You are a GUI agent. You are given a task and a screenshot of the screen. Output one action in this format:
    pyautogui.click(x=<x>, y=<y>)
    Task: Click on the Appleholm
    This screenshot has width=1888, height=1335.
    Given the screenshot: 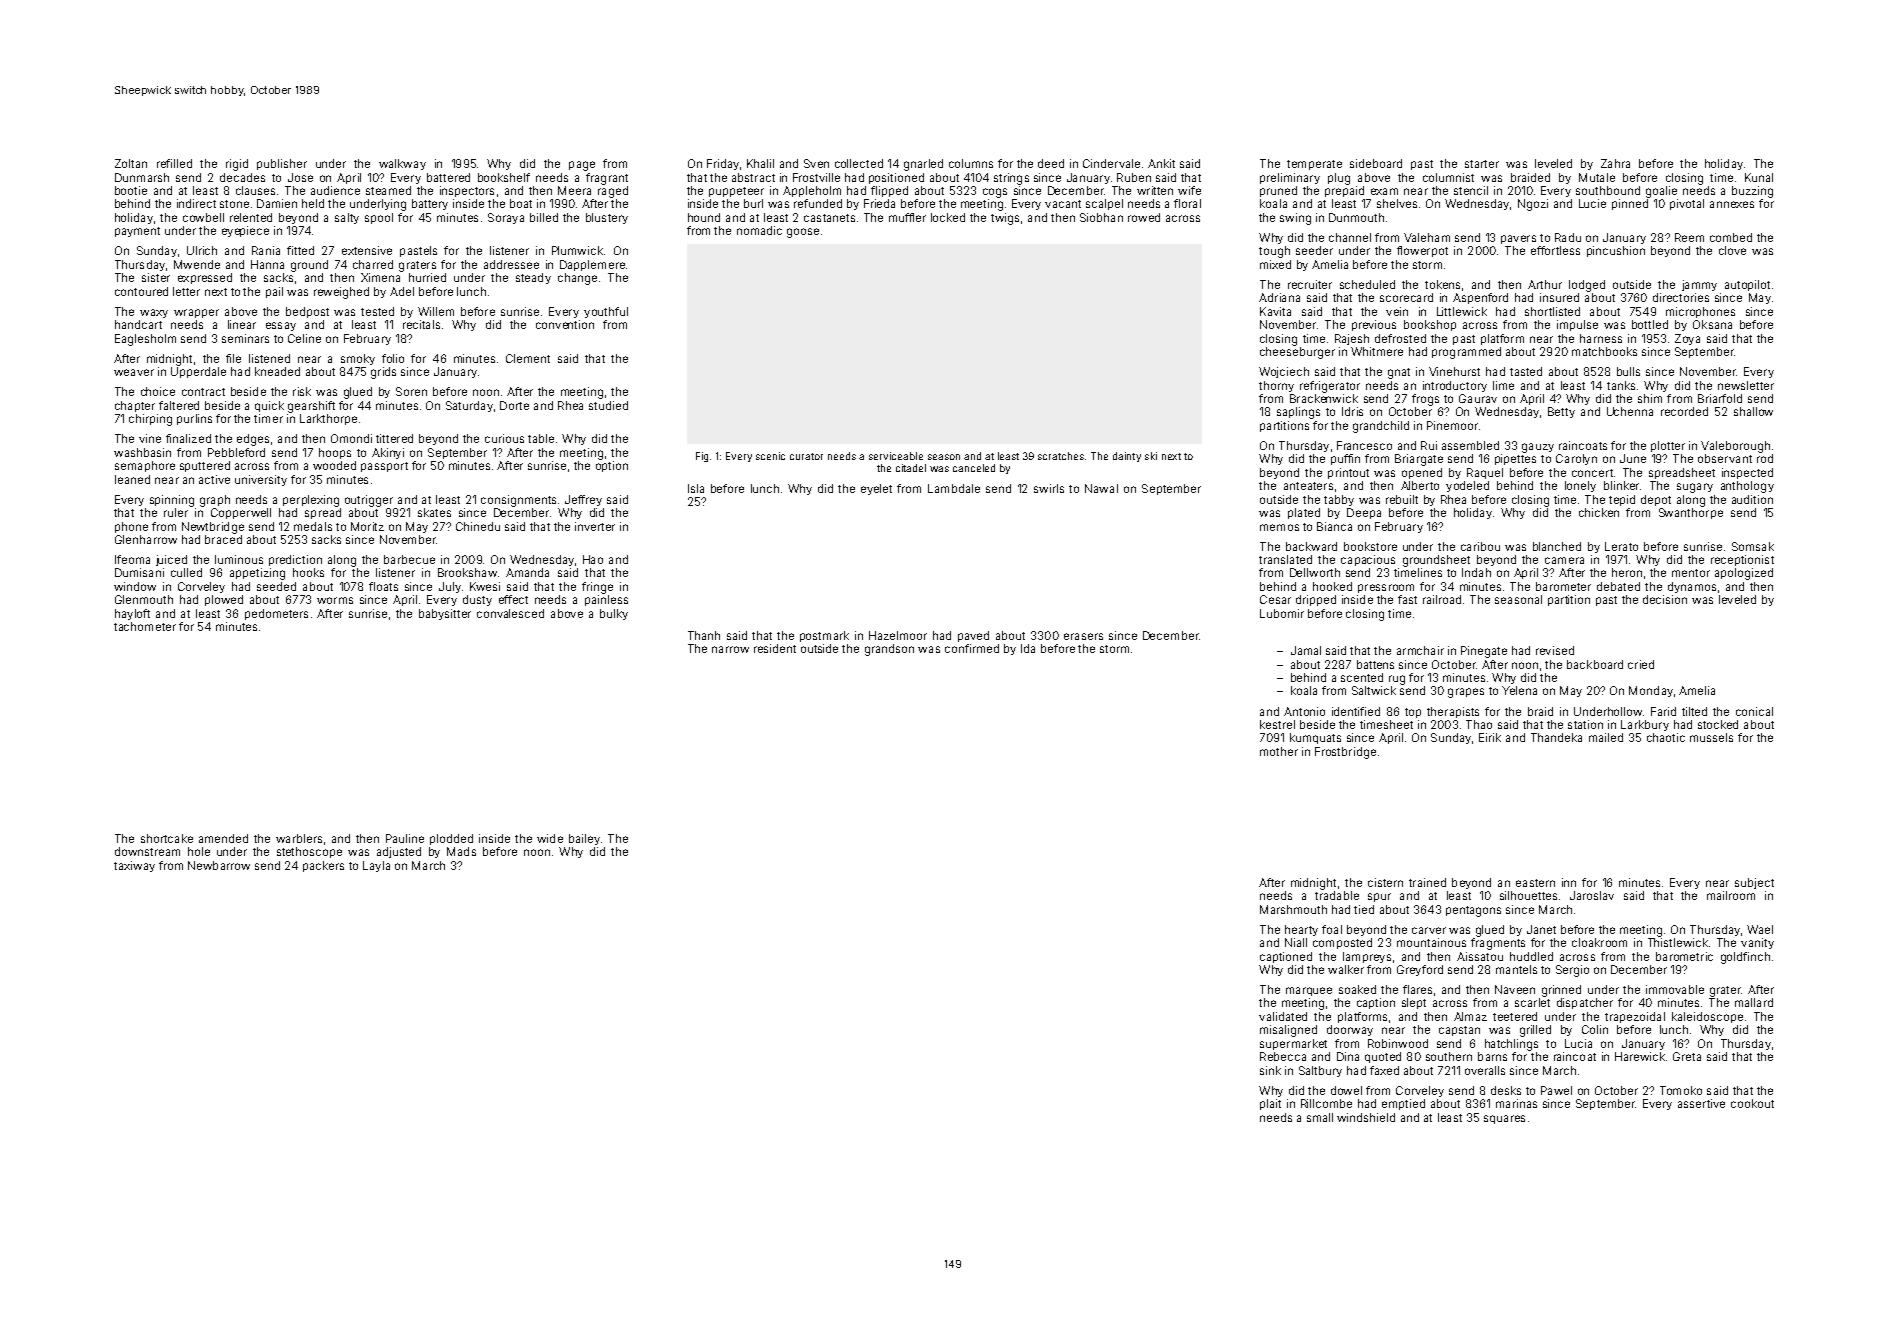 What is the action you would take?
    pyautogui.click(x=812, y=191)
